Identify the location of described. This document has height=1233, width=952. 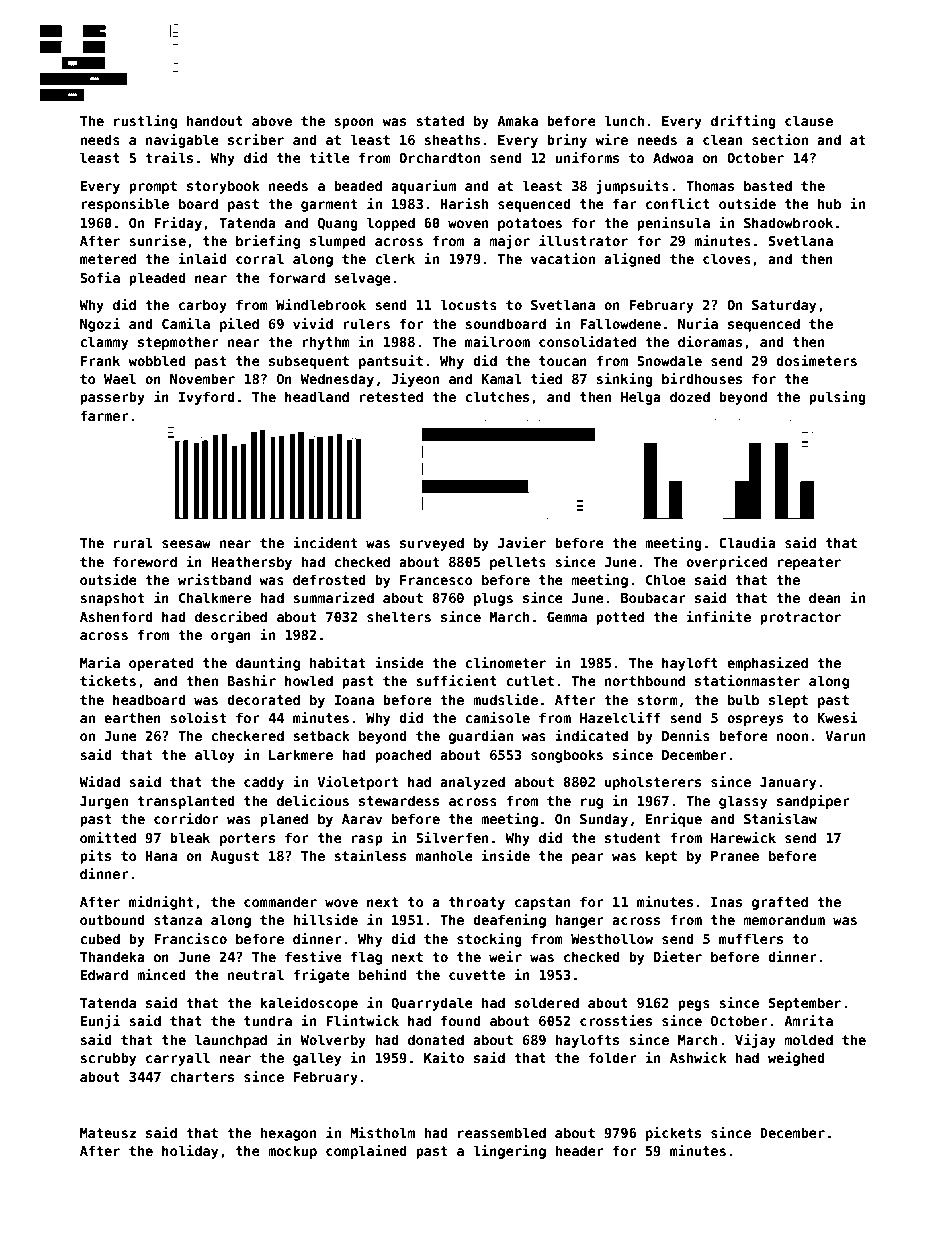
(231, 616).
